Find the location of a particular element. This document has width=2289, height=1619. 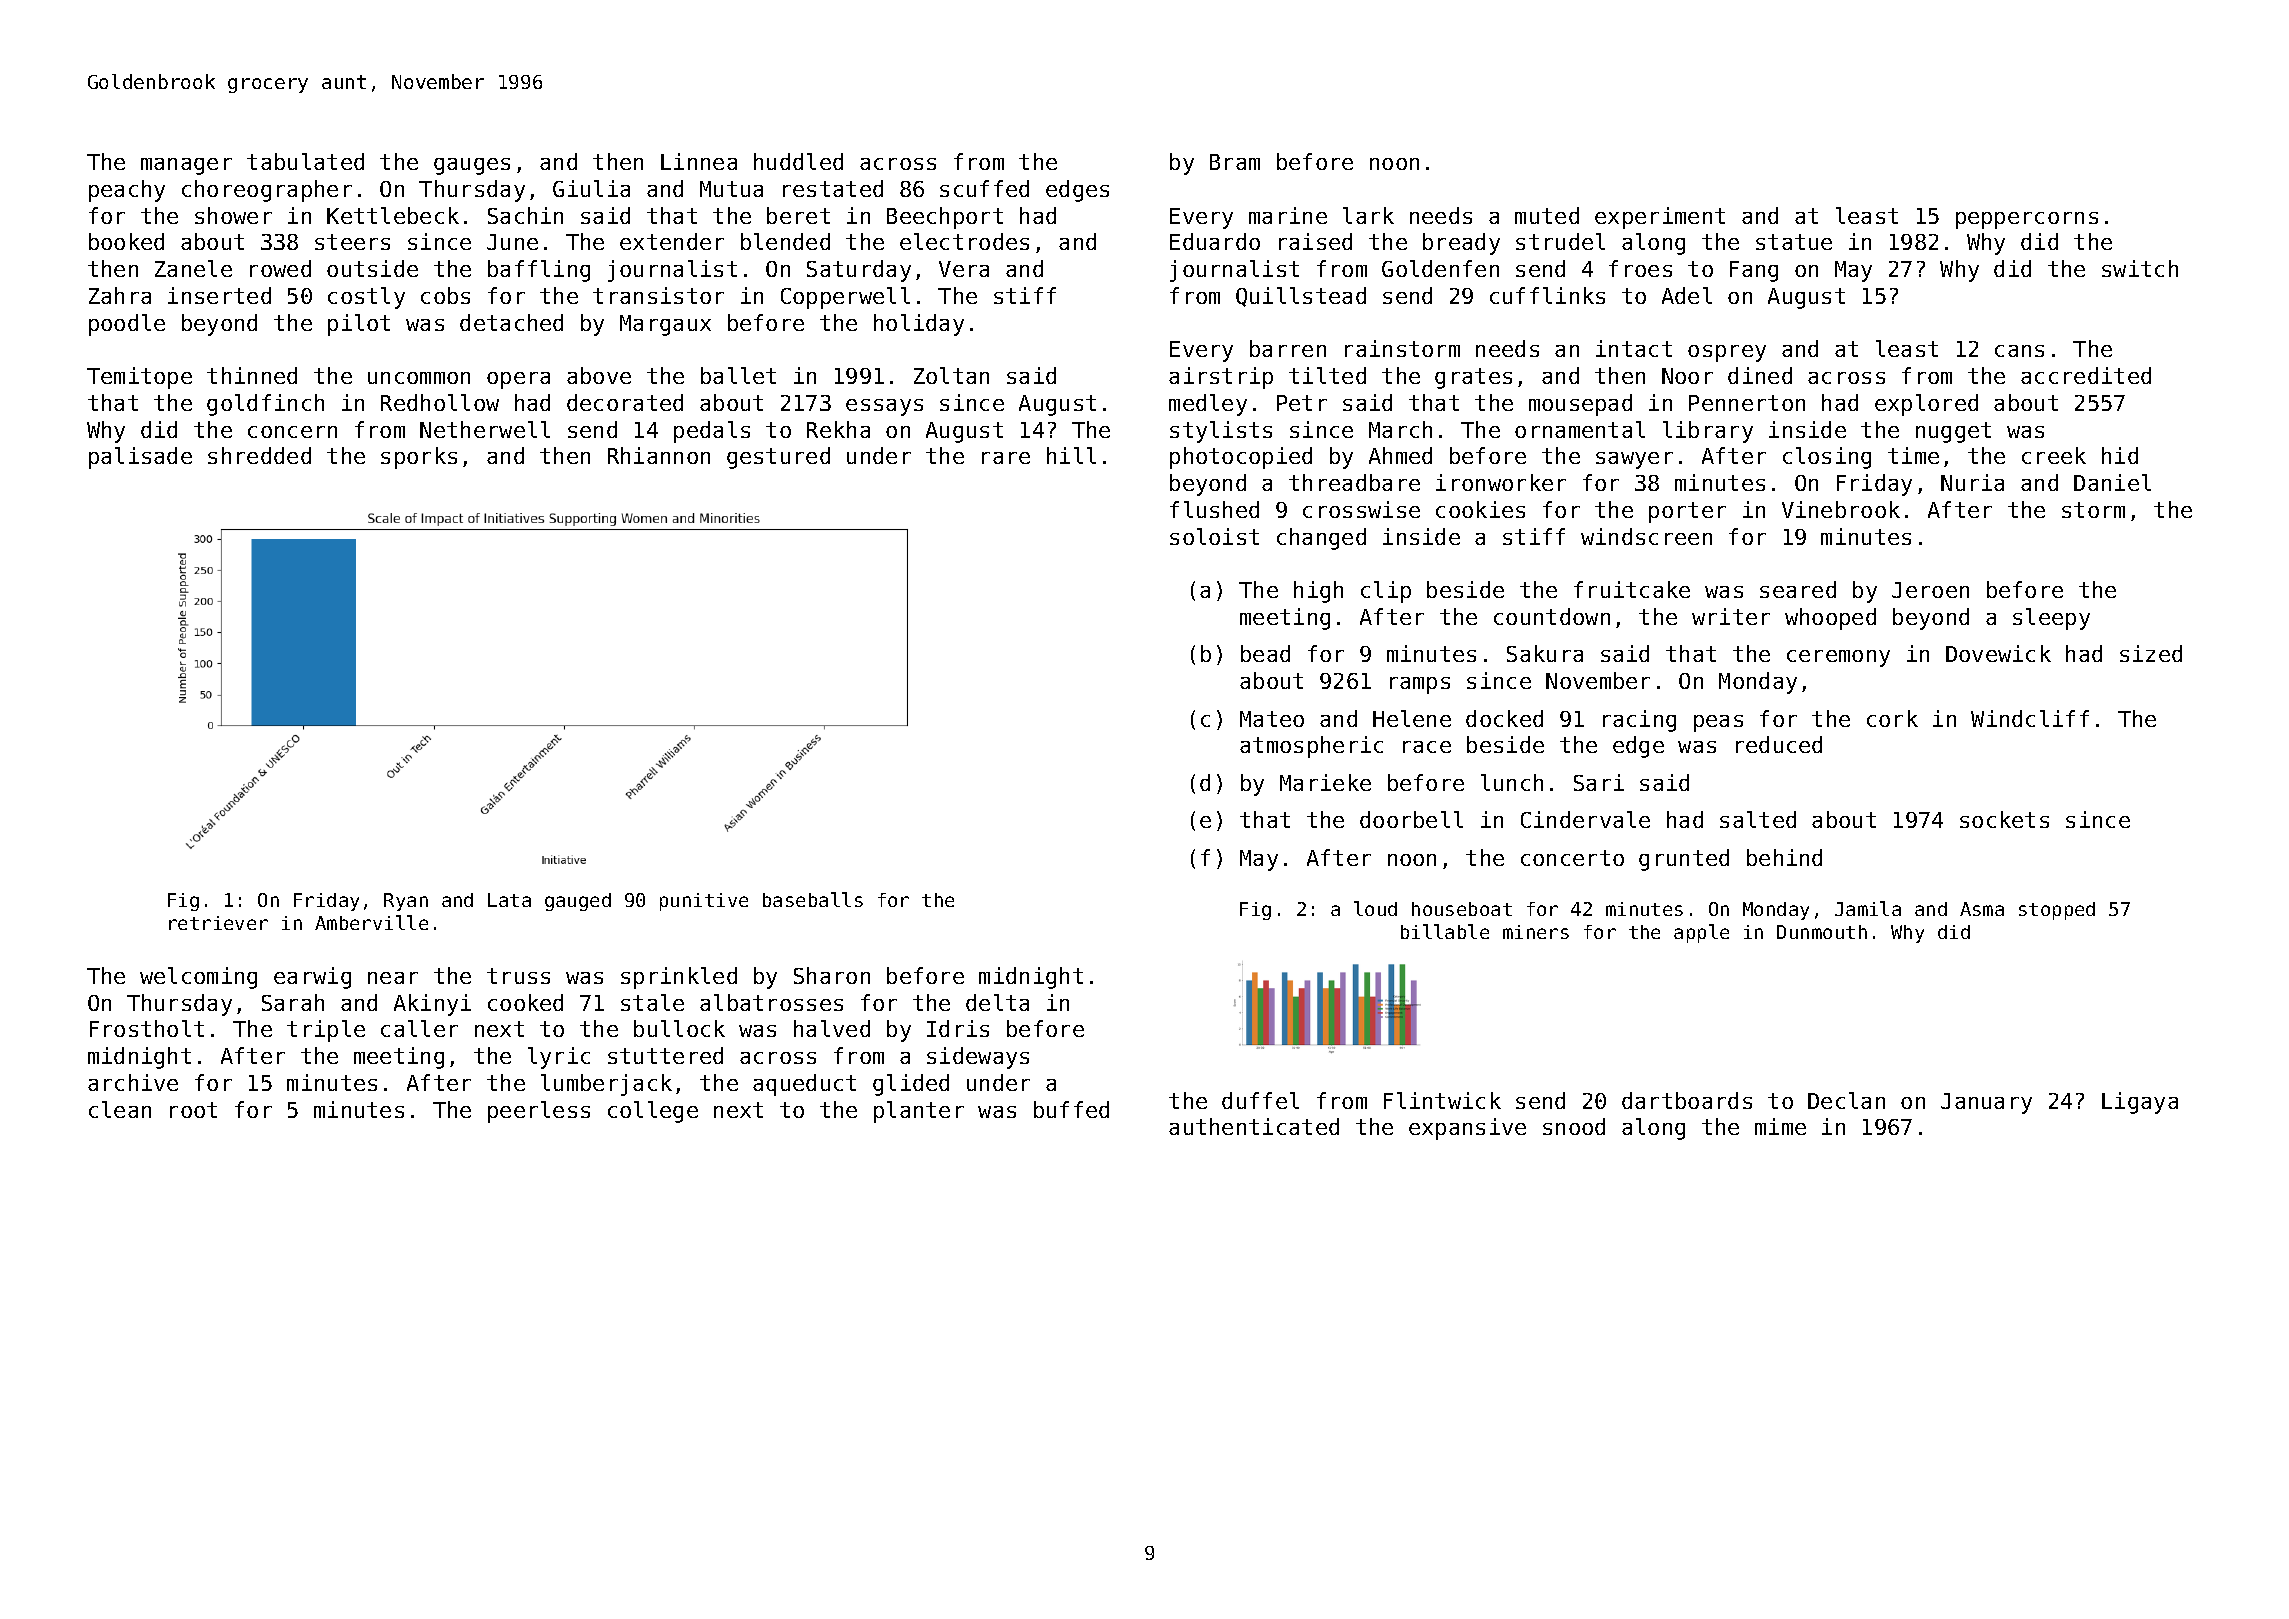

explored is located at coordinates (1926, 405).
